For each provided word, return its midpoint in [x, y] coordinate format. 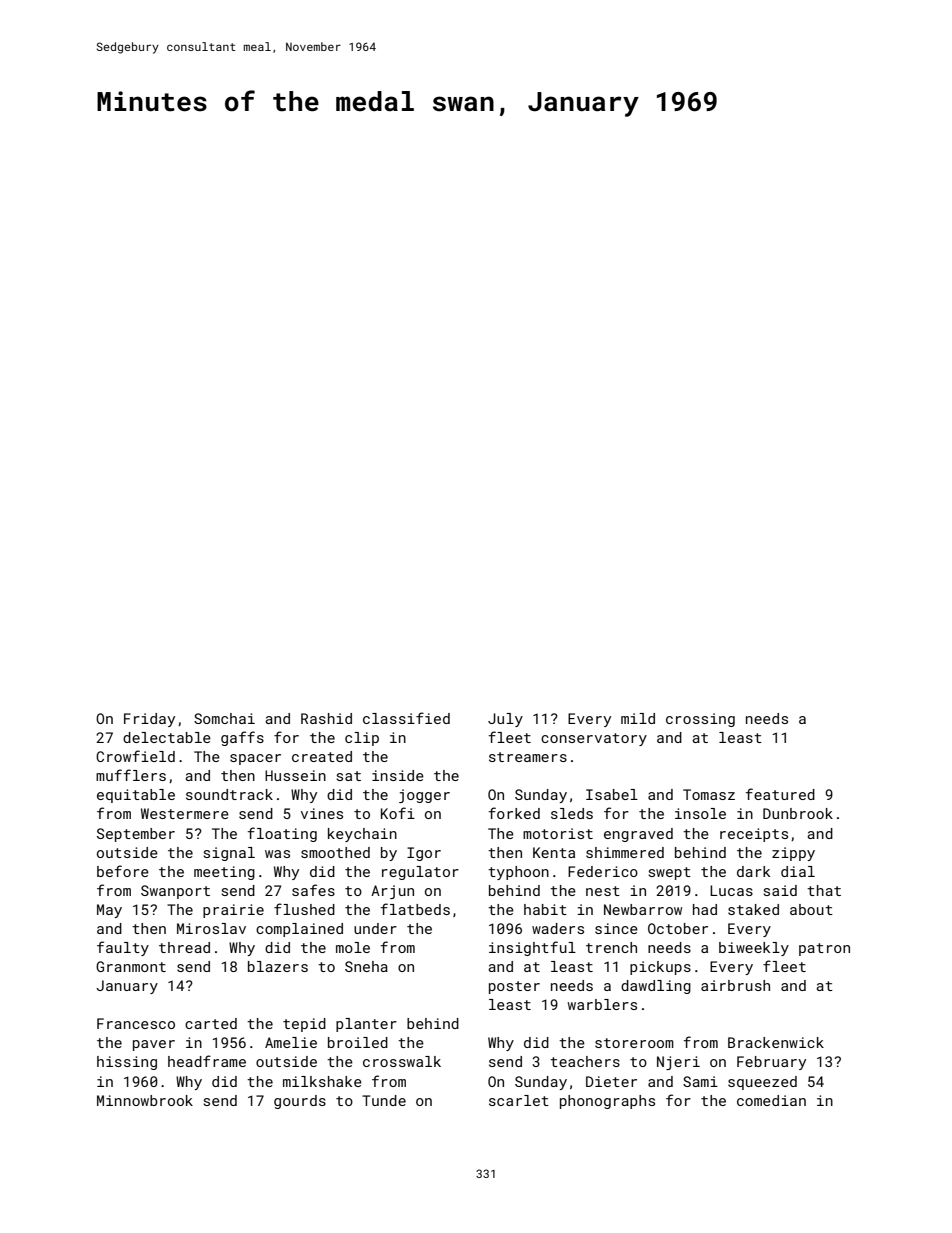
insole [700, 813]
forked [514, 813]
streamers [528, 757]
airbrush [735, 985]
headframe [207, 1061]
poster [514, 987]
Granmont [131, 966]
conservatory [594, 739]
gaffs [242, 738]
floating [282, 834]
